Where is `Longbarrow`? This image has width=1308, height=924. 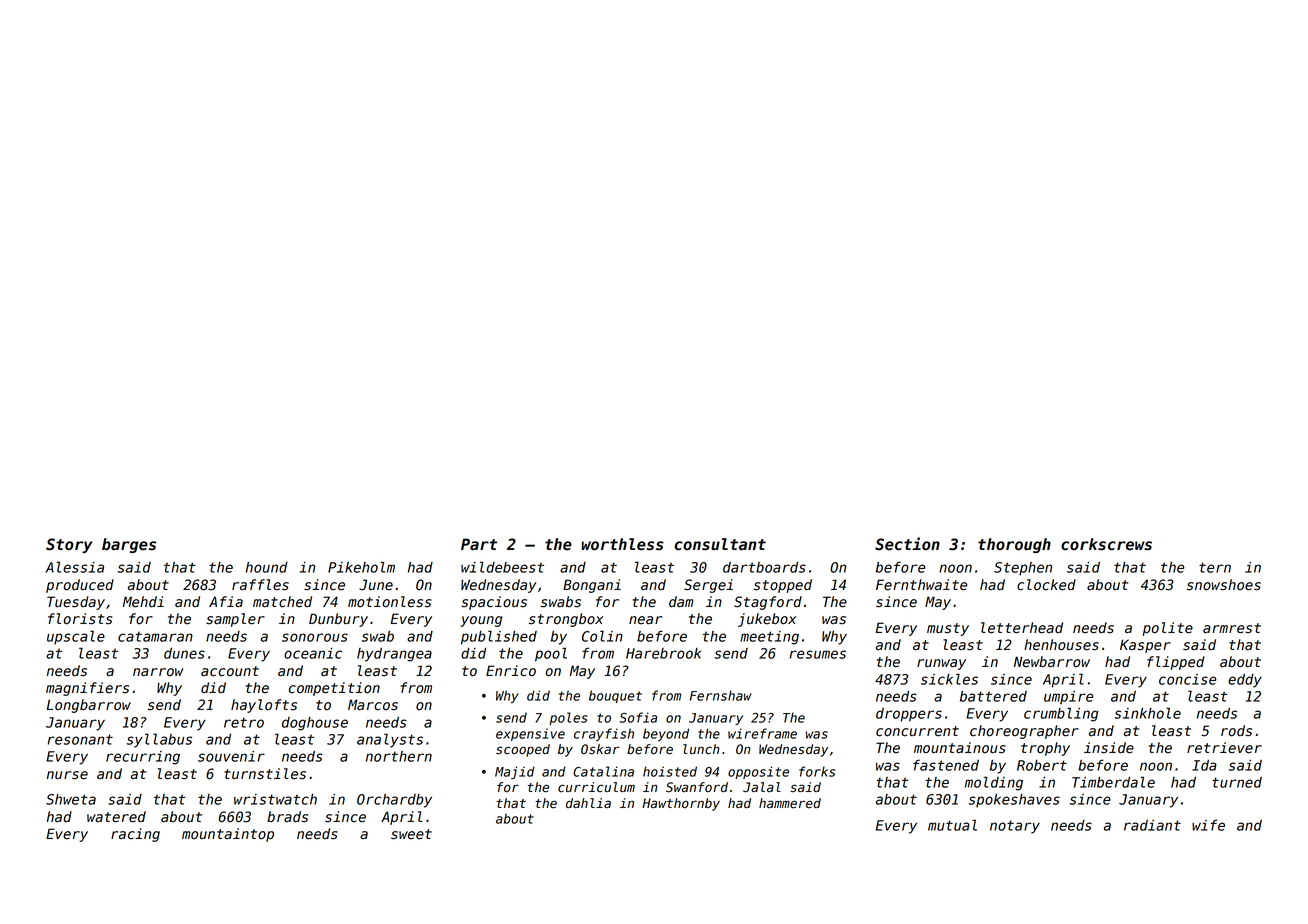
Longbarrow is located at coordinates (89, 706).
